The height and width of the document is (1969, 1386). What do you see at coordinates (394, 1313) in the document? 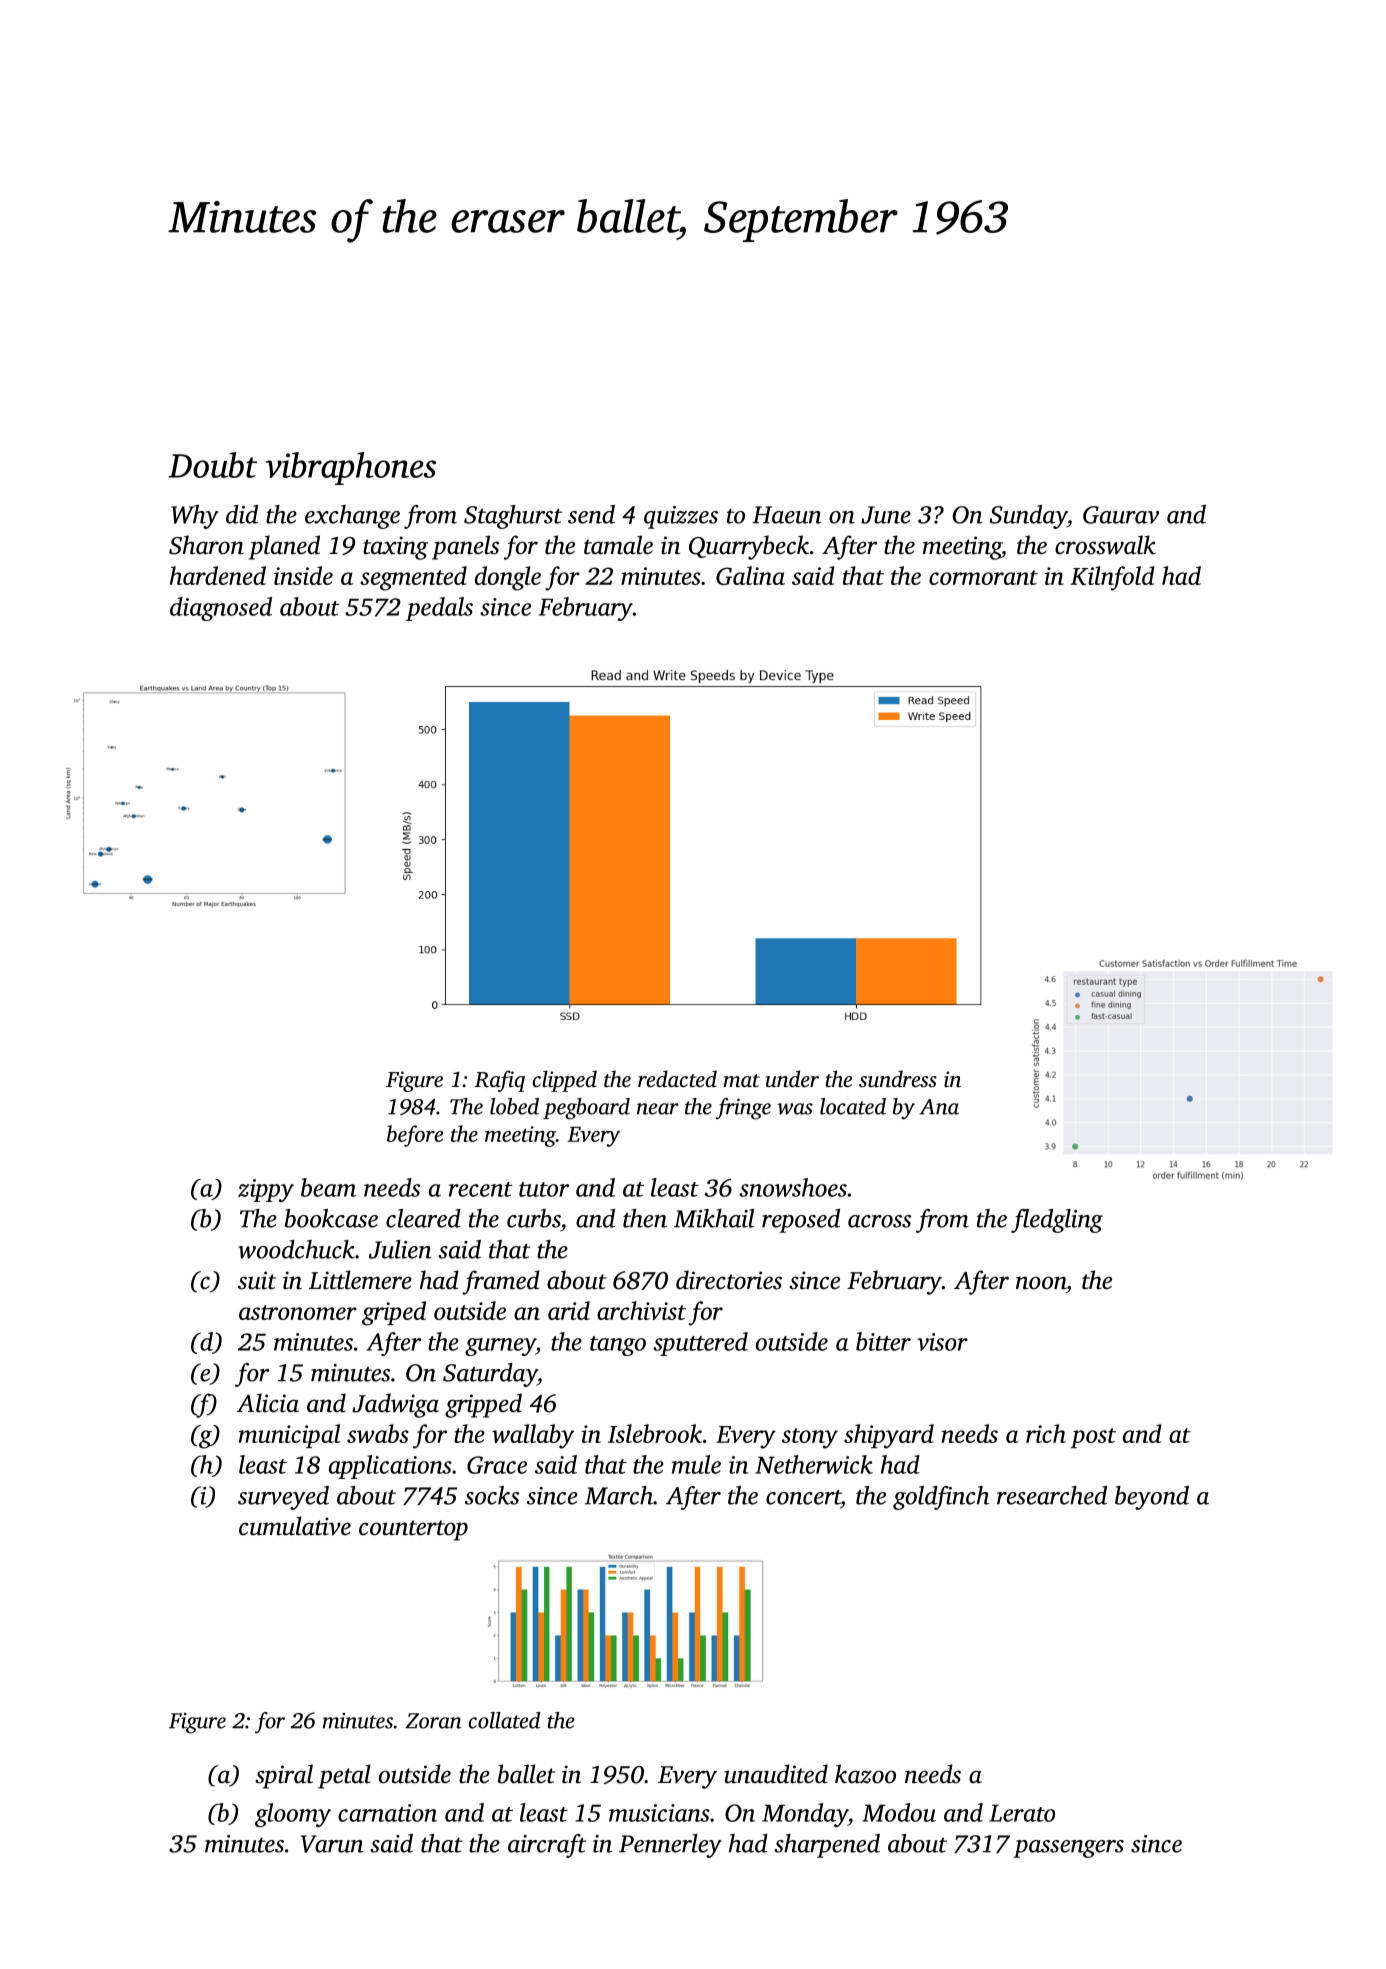
I see `griped` at bounding box center [394, 1313].
